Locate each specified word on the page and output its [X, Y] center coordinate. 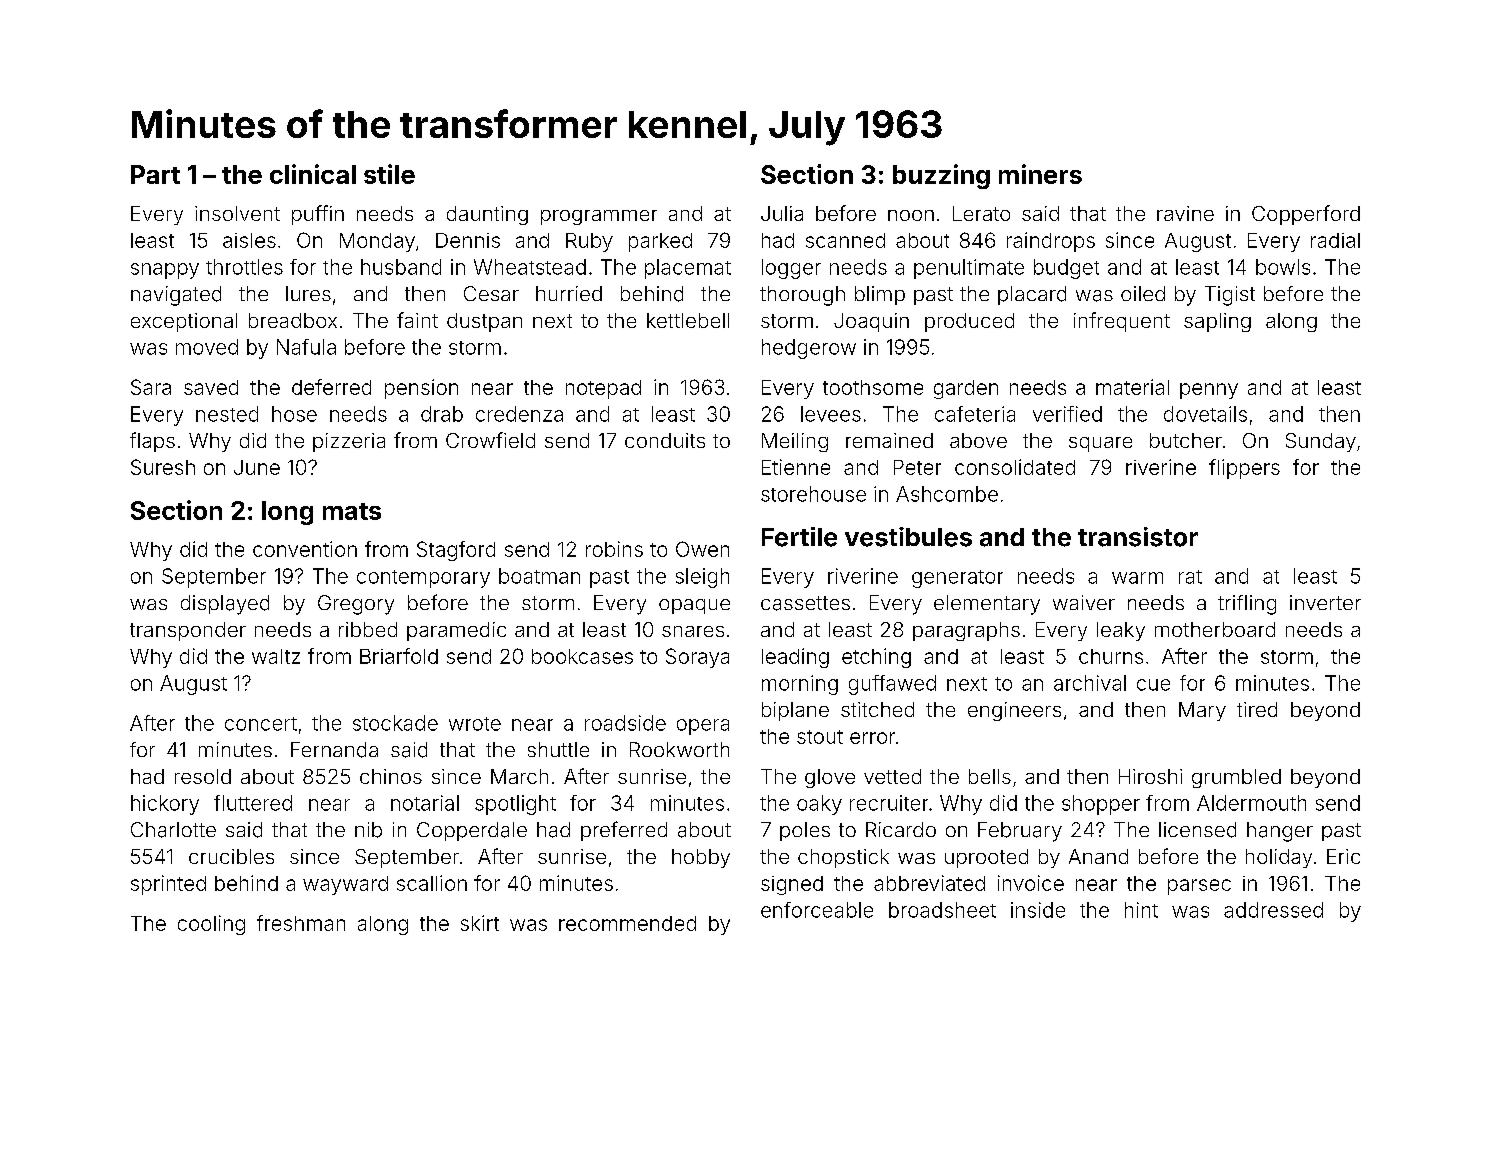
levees [831, 414]
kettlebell [688, 320]
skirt [480, 923]
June [257, 467]
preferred [624, 831]
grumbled [1236, 778]
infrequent [1122, 322]
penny [1209, 391]
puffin [318, 215]
